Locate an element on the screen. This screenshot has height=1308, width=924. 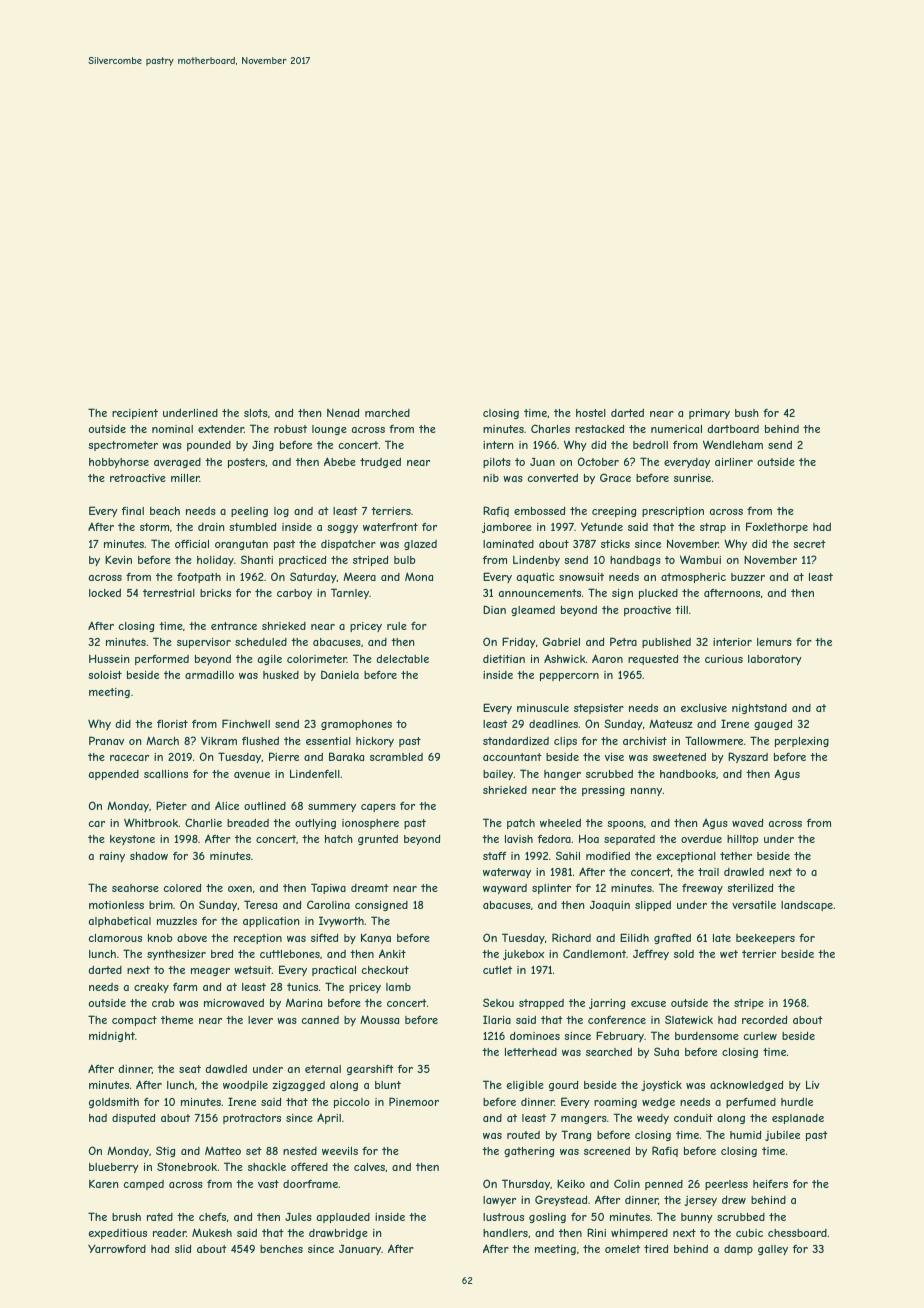
handbags is located at coordinates (635, 561).
